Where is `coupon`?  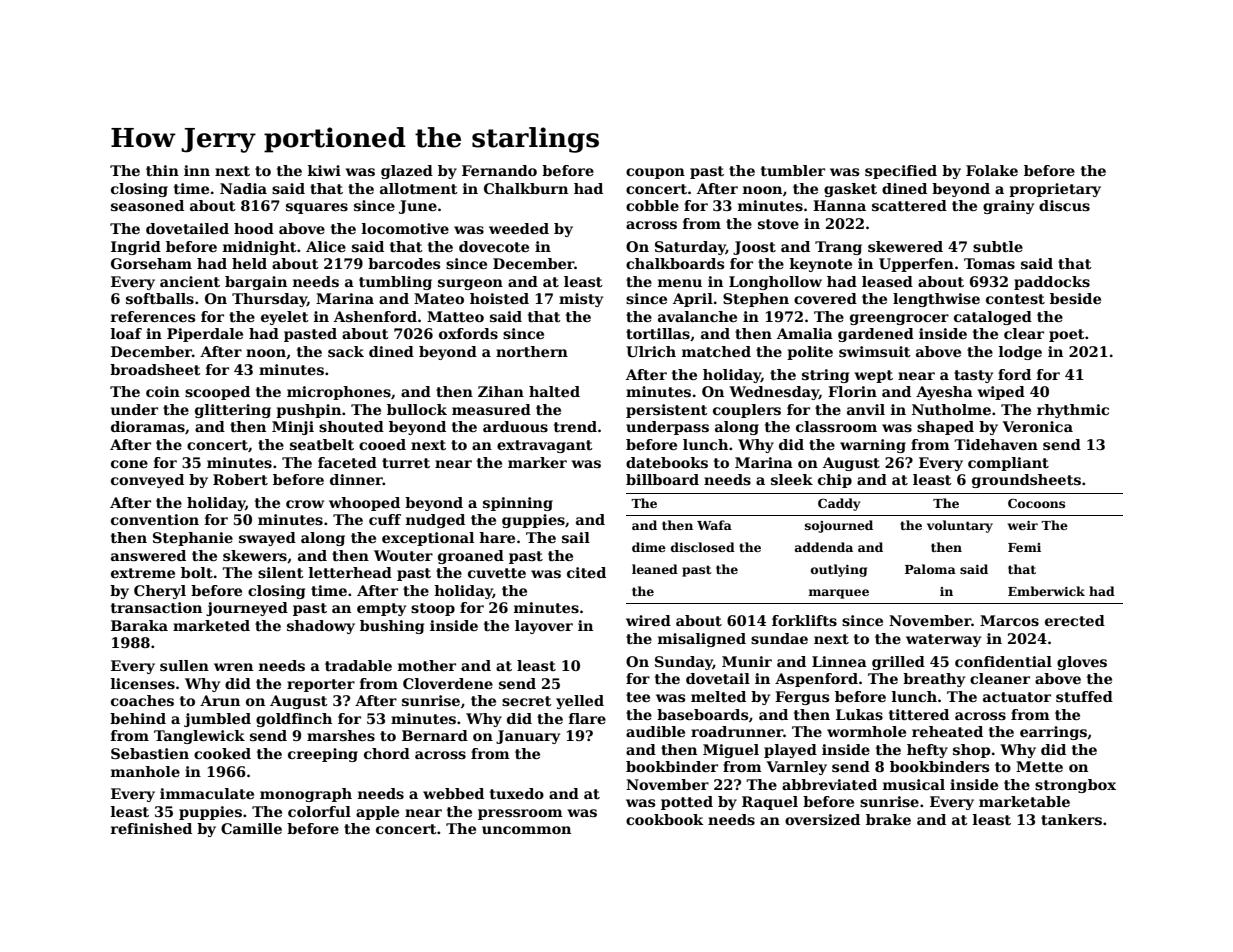
coupon is located at coordinates (655, 173).
